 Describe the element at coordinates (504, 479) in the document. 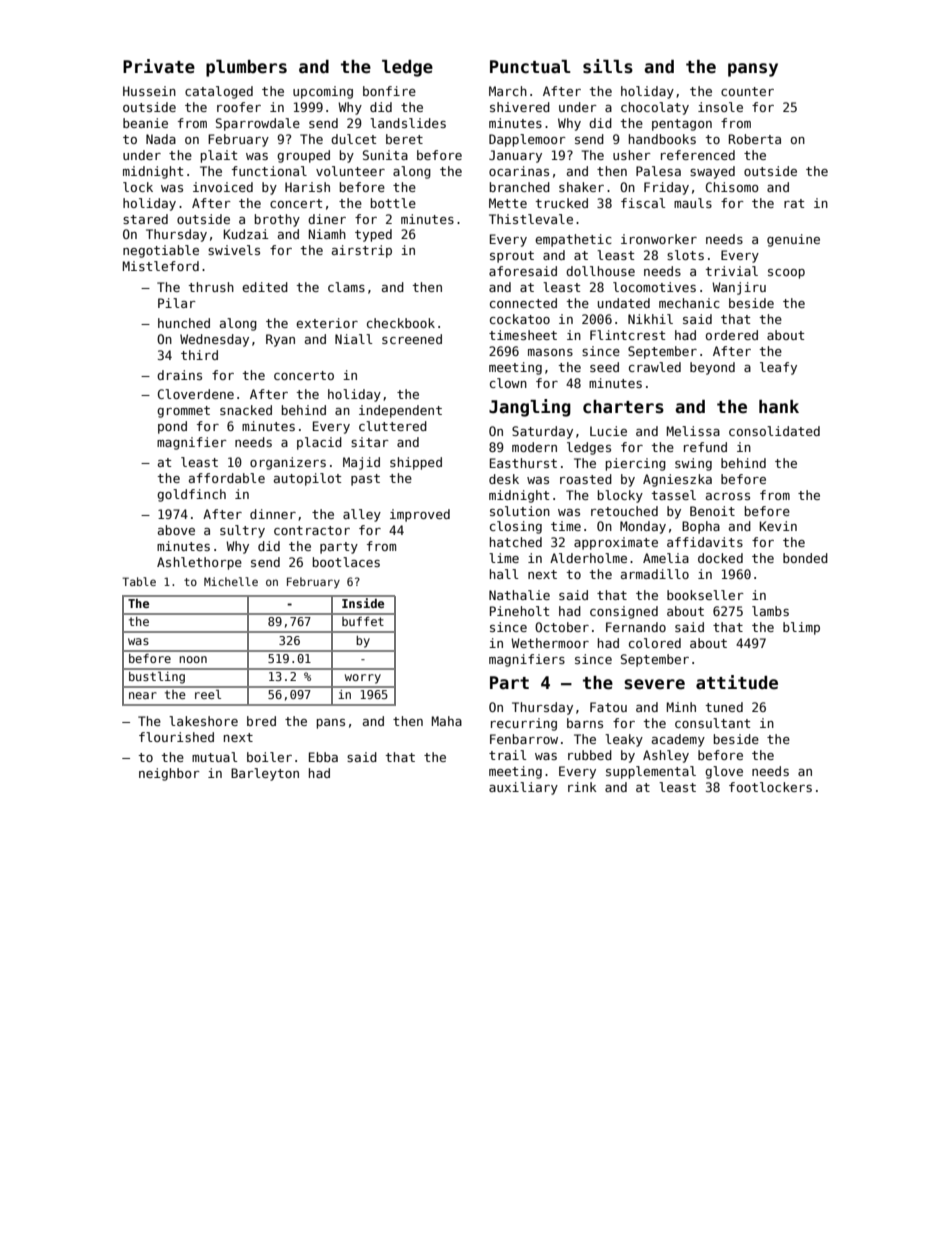

I see `desk` at that location.
